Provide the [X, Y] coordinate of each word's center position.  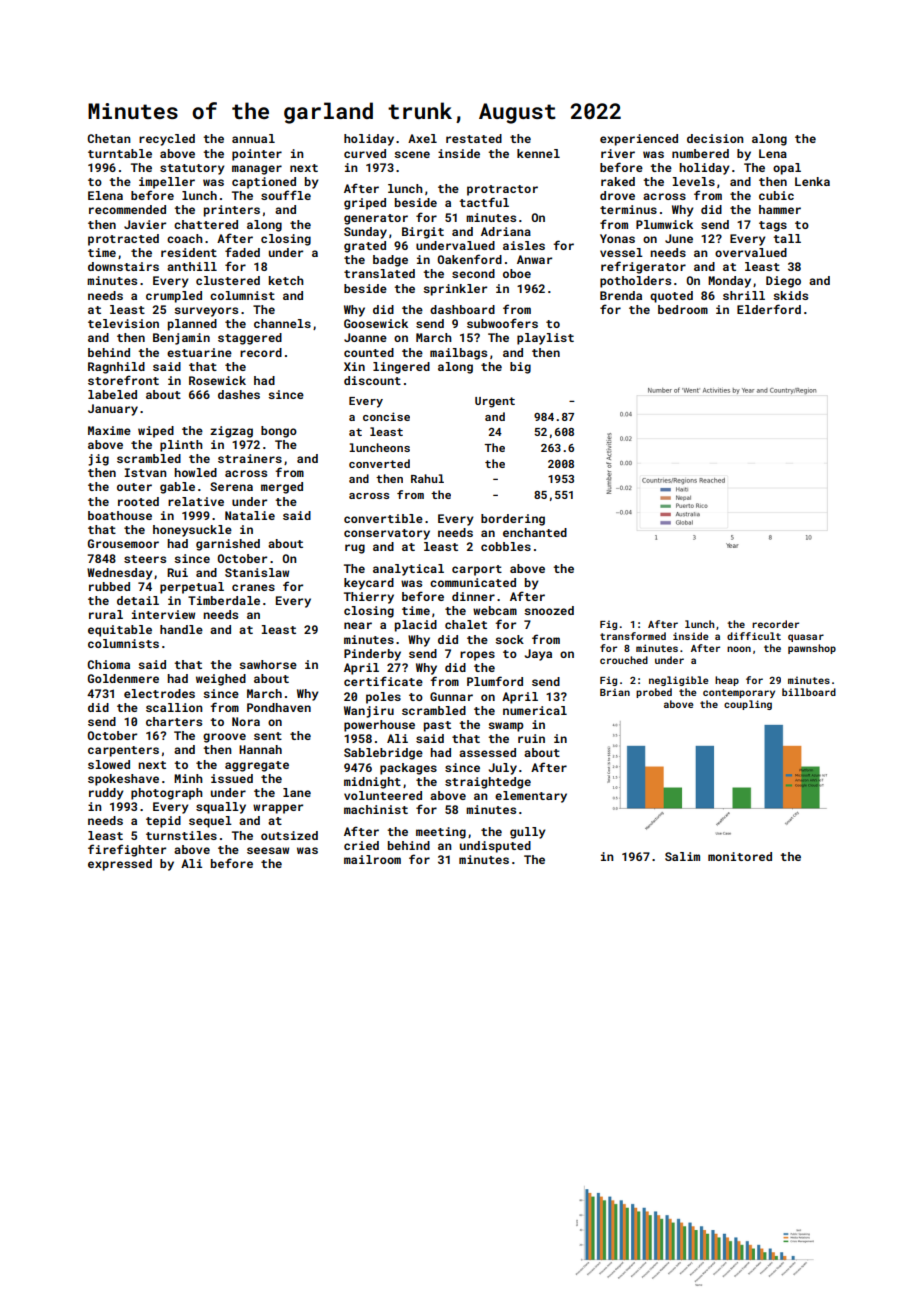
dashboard [462, 309]
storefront [123, 380]
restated [474, 138]
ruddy [106, 794]
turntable [120, 153]
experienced [639, 140]
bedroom [683, 309]
